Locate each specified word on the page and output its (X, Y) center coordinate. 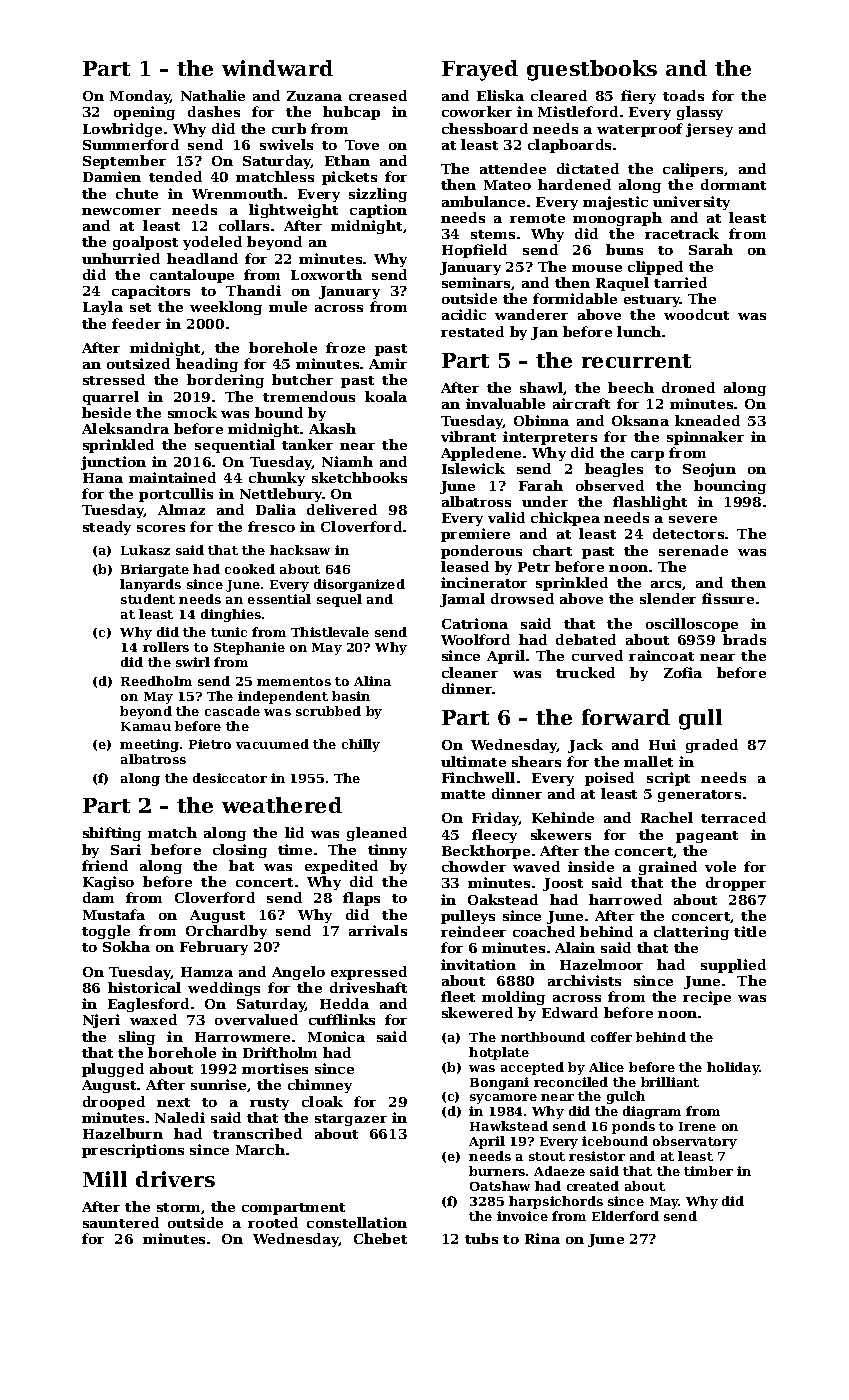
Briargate (155, 570)
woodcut (696, 314)
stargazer (351, 1120)
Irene (697, 1126)
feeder (136, 323)
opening (144, 113)
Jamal (462, 600)
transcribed (257, 1133)
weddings (224, 989)
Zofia (683, 672)
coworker (477, 111)
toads (683, 95)
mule (288, 306)
